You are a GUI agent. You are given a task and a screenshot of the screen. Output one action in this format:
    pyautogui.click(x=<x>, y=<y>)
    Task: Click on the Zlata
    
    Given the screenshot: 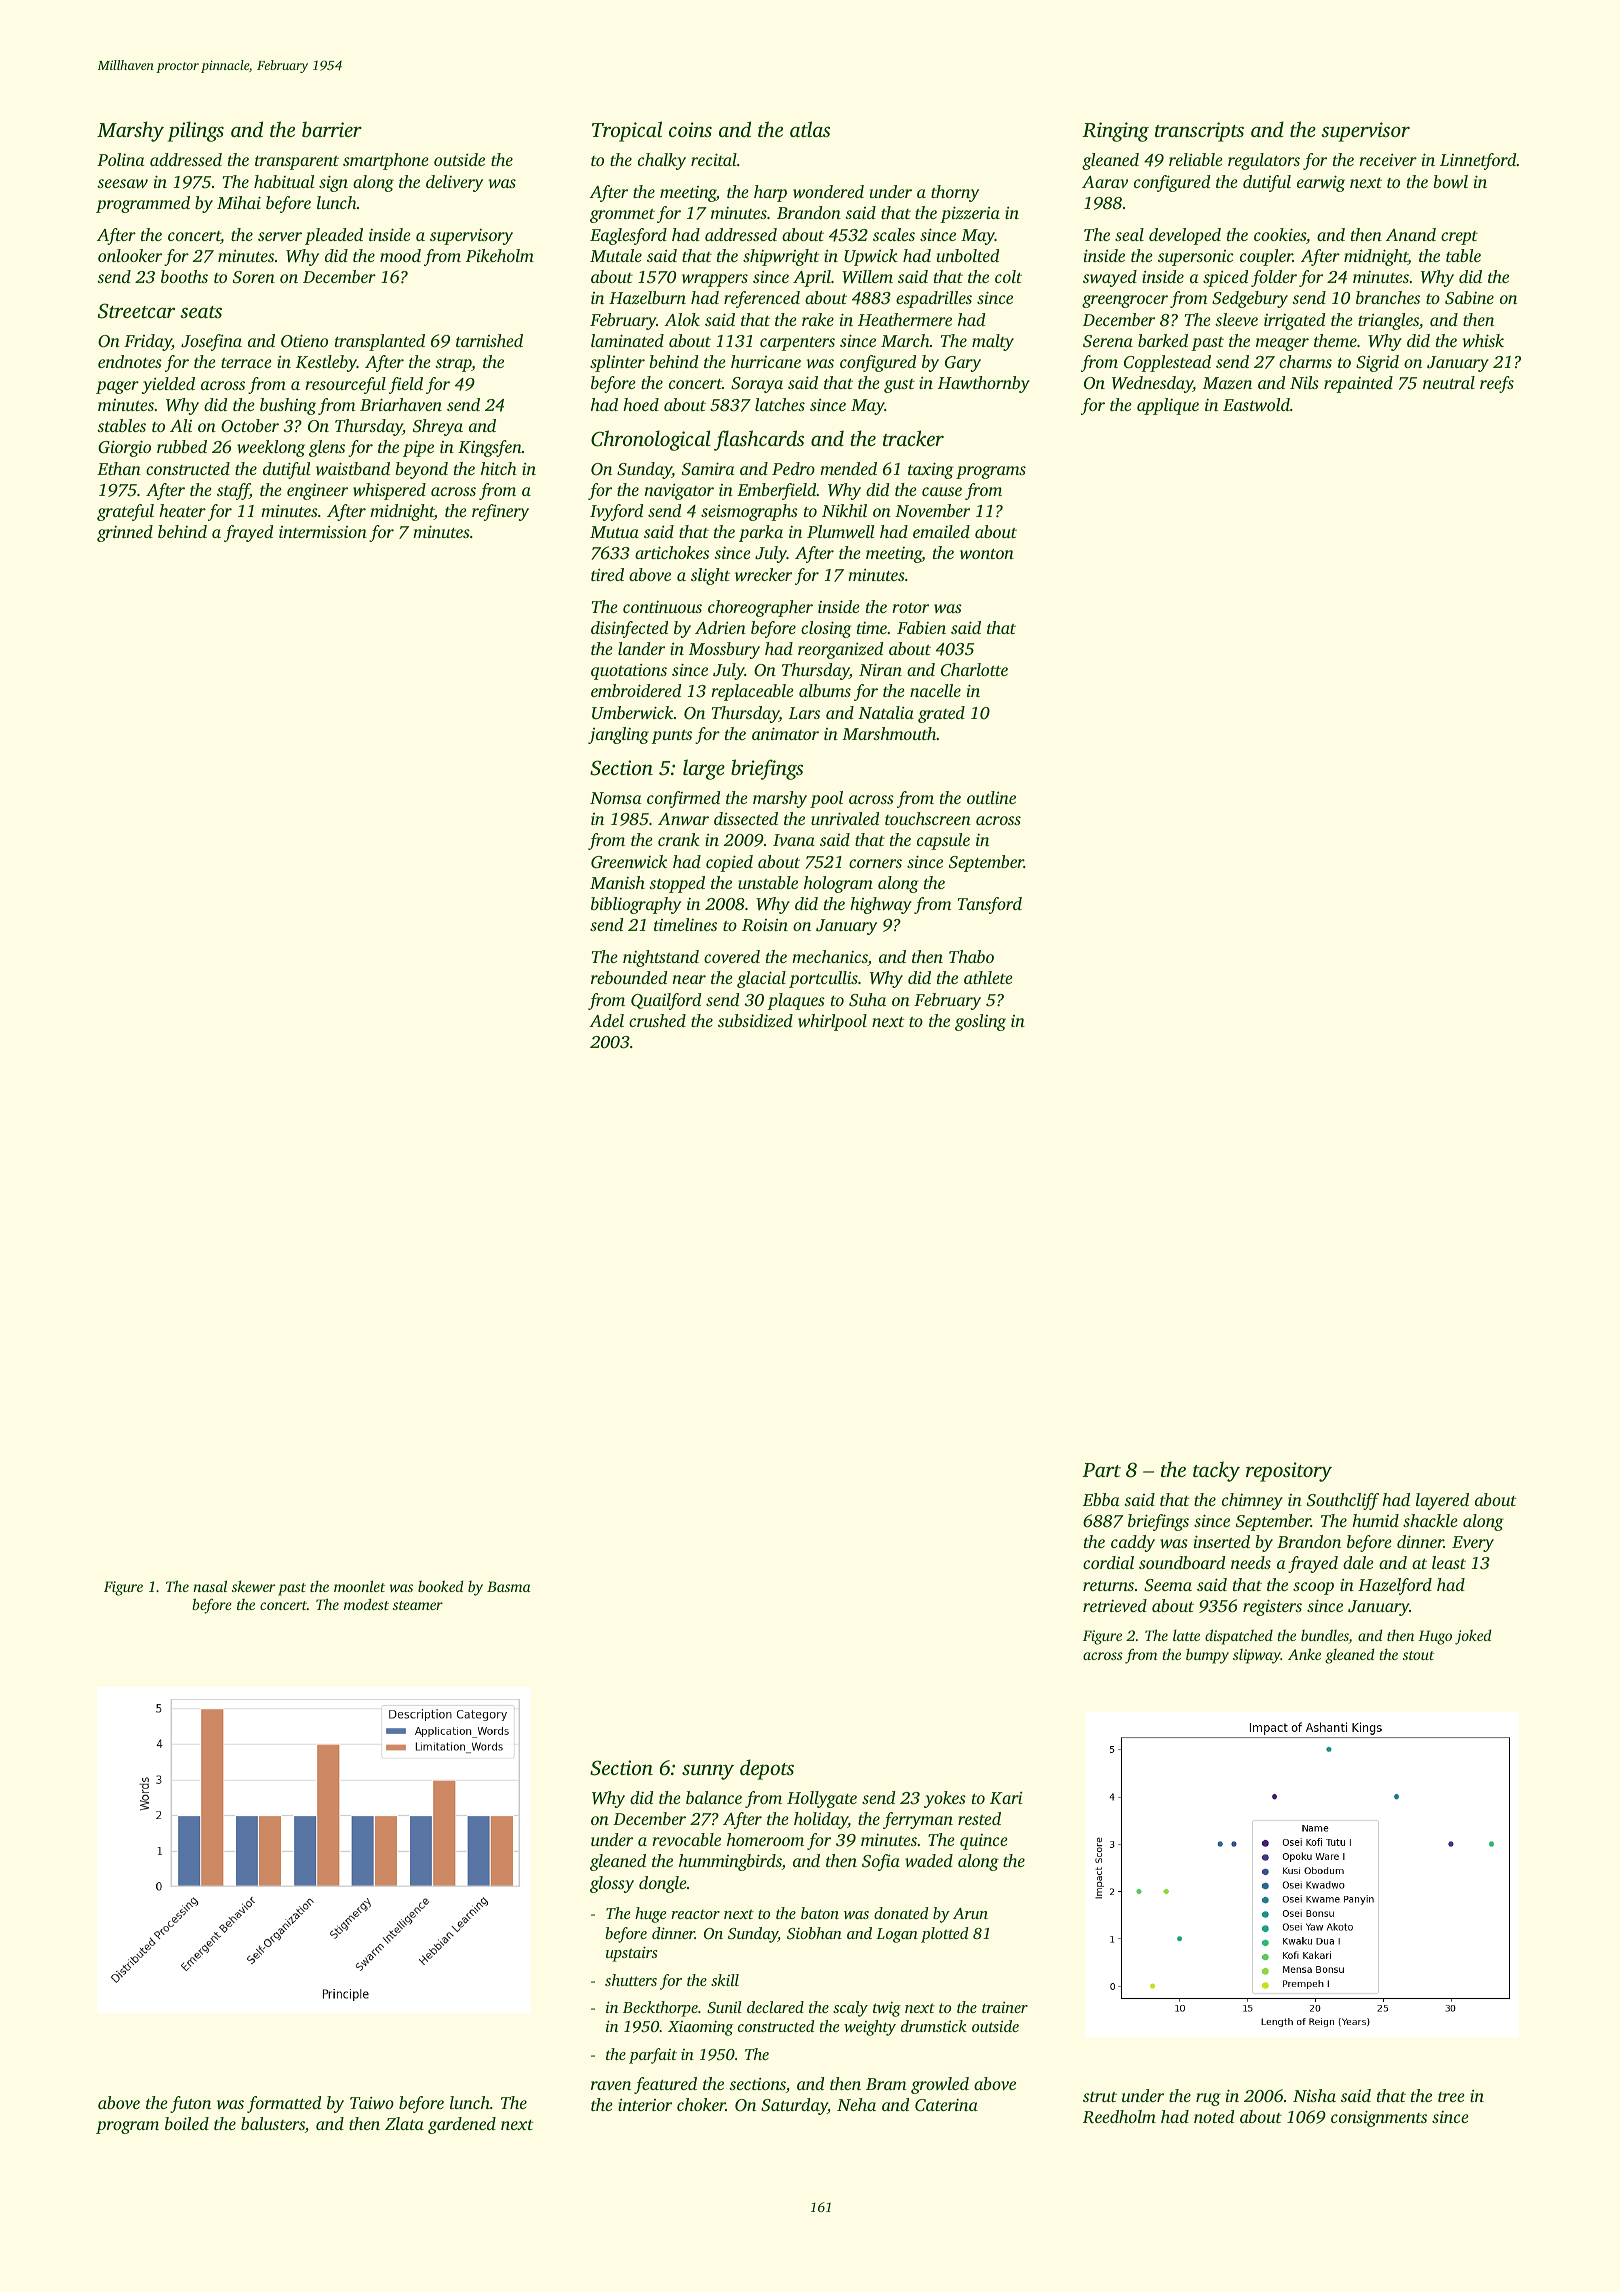 What is the action you would take?
    pyautogui.click(x=404, y=2123)
